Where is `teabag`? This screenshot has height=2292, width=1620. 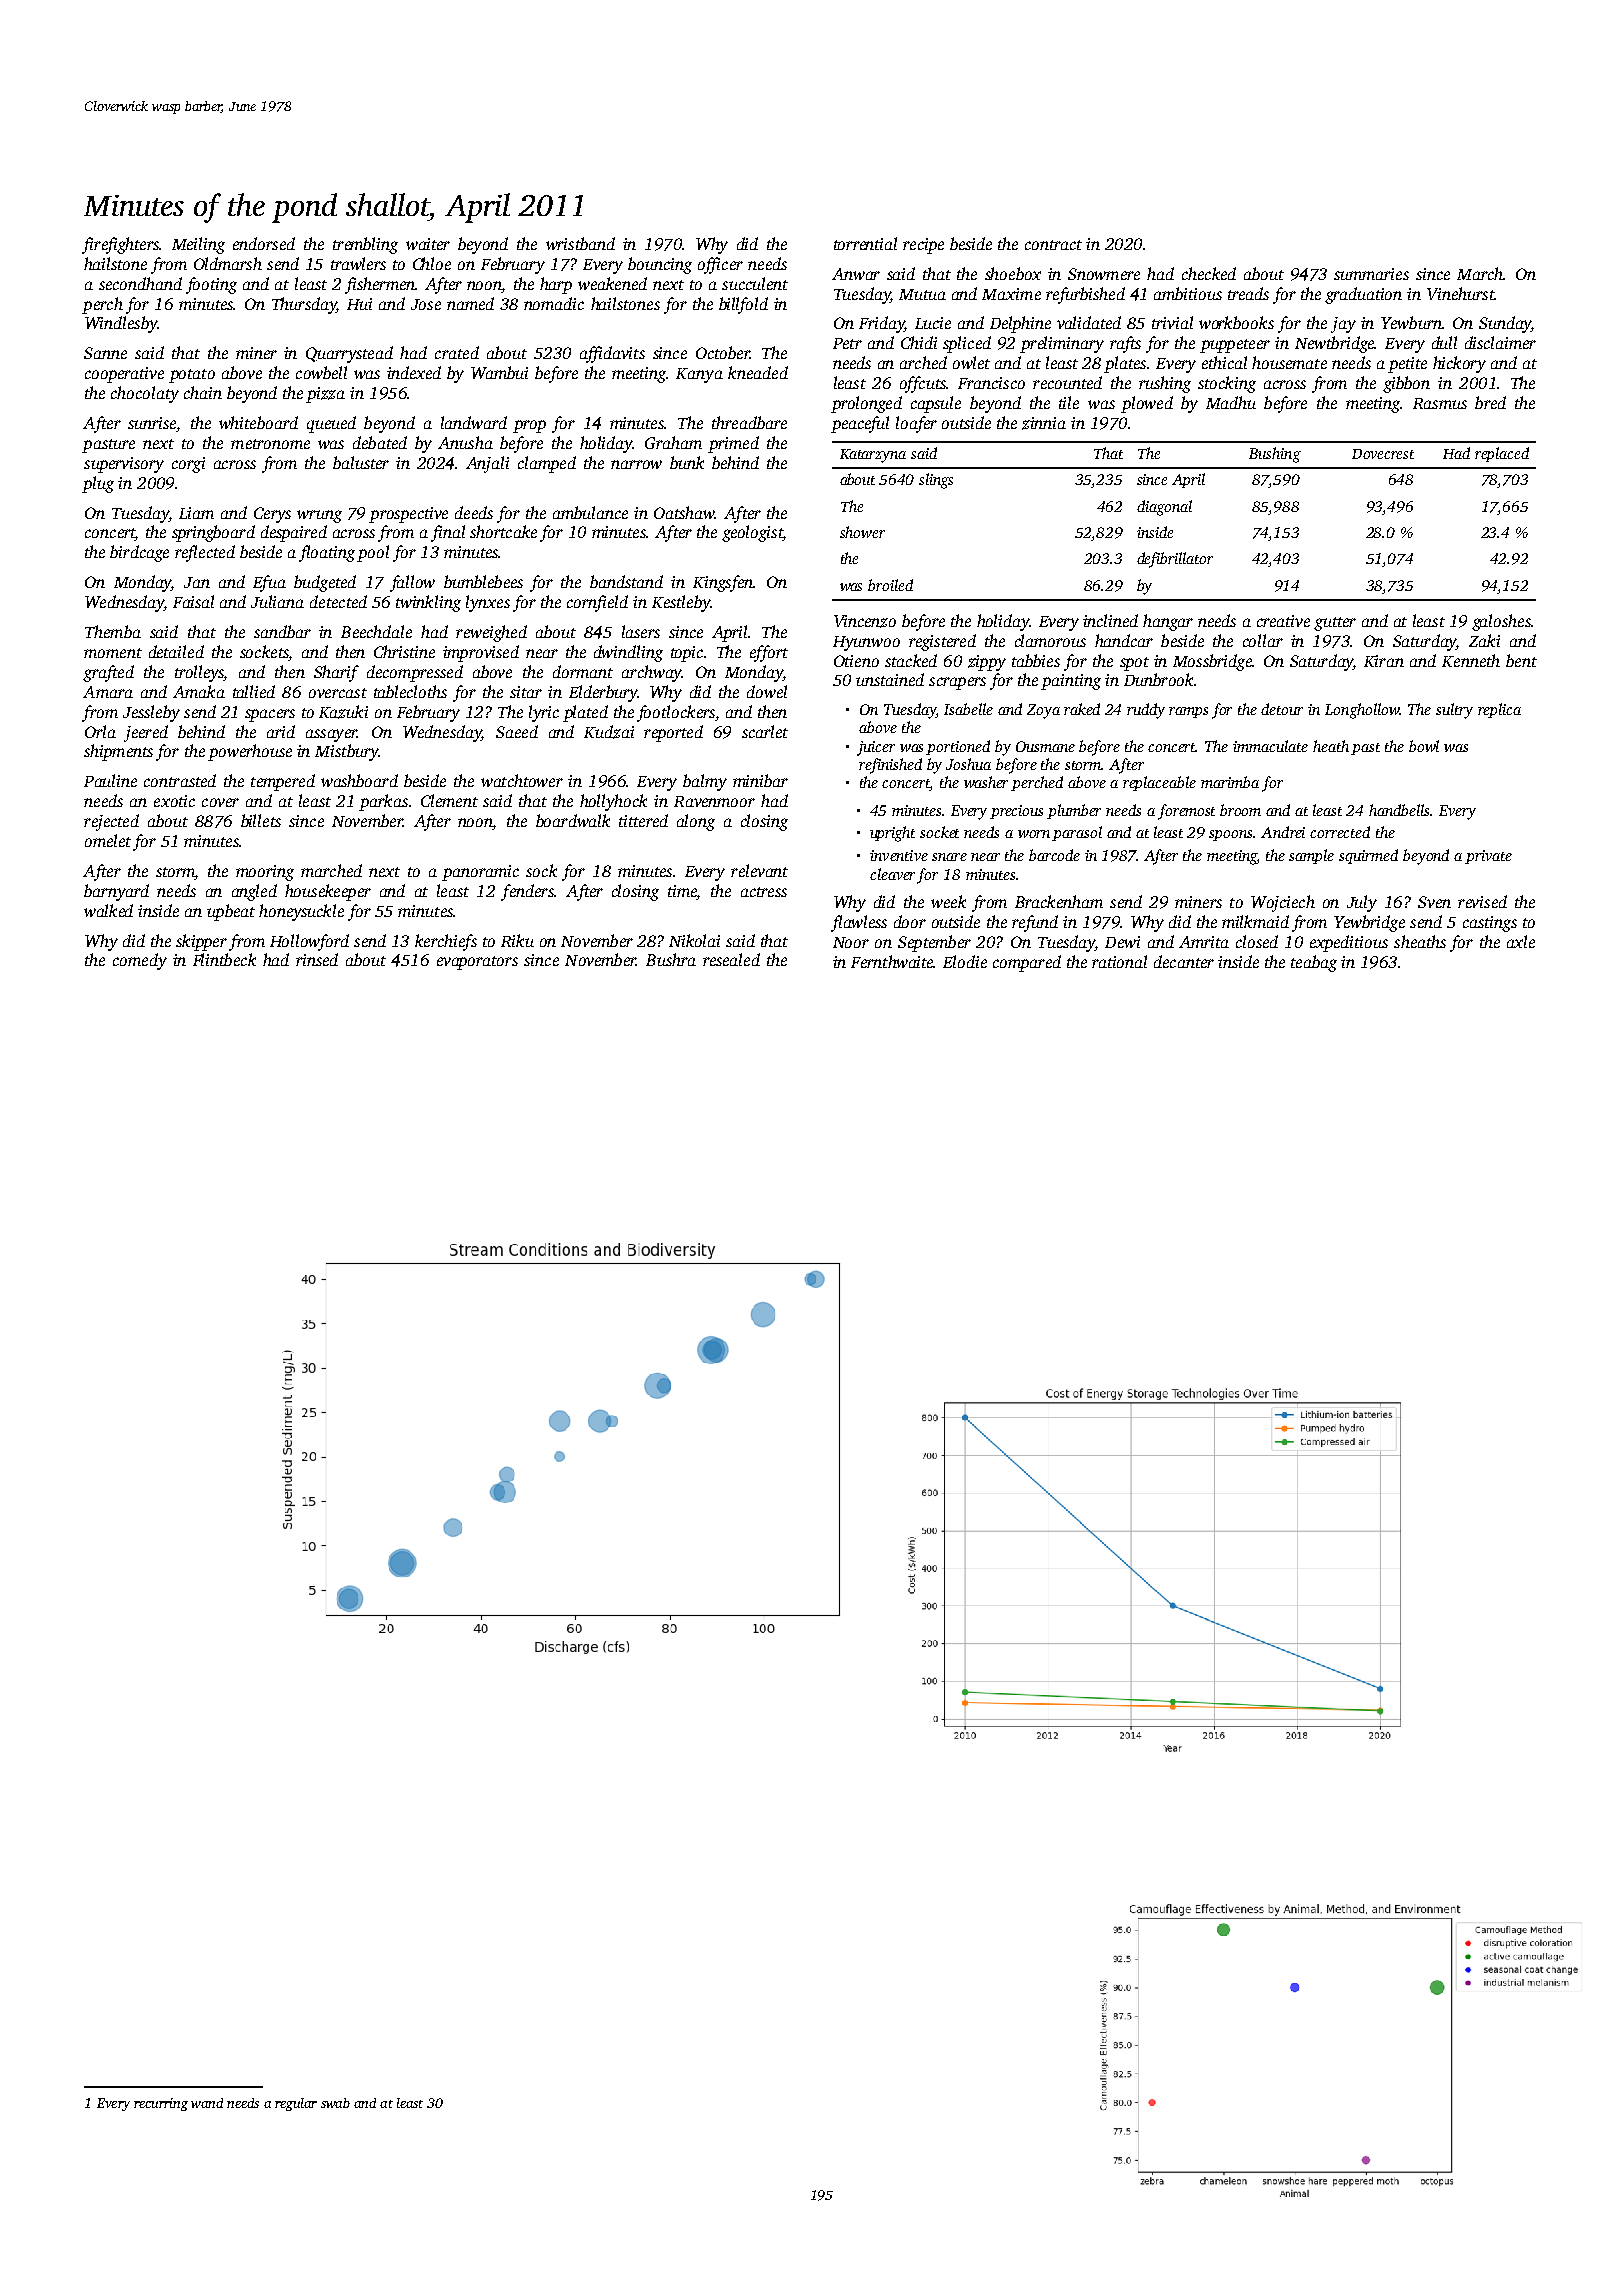 teabag is located at coordinates (1314, 963).
